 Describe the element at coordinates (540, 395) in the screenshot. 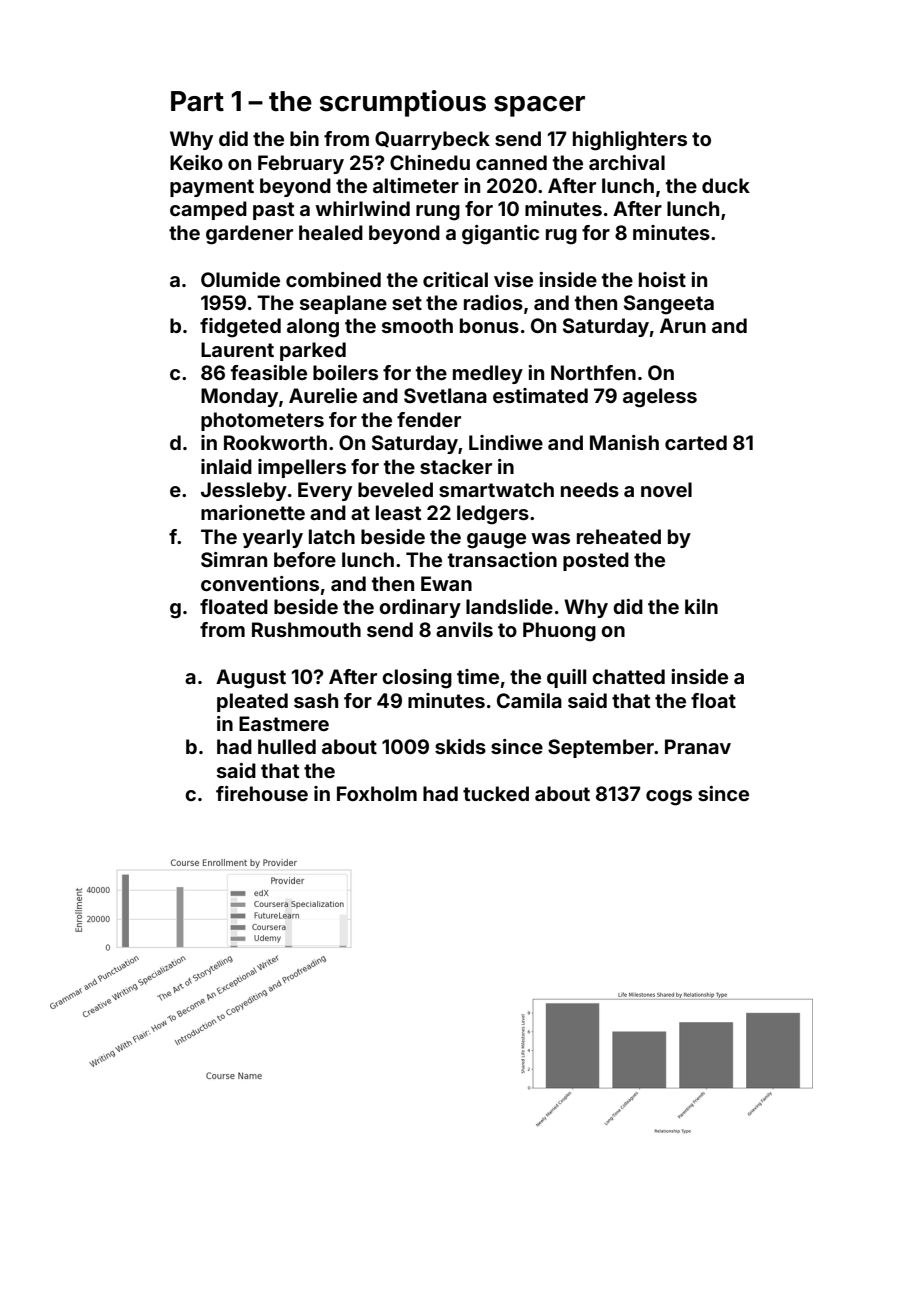

I see `estimated` at that location.
